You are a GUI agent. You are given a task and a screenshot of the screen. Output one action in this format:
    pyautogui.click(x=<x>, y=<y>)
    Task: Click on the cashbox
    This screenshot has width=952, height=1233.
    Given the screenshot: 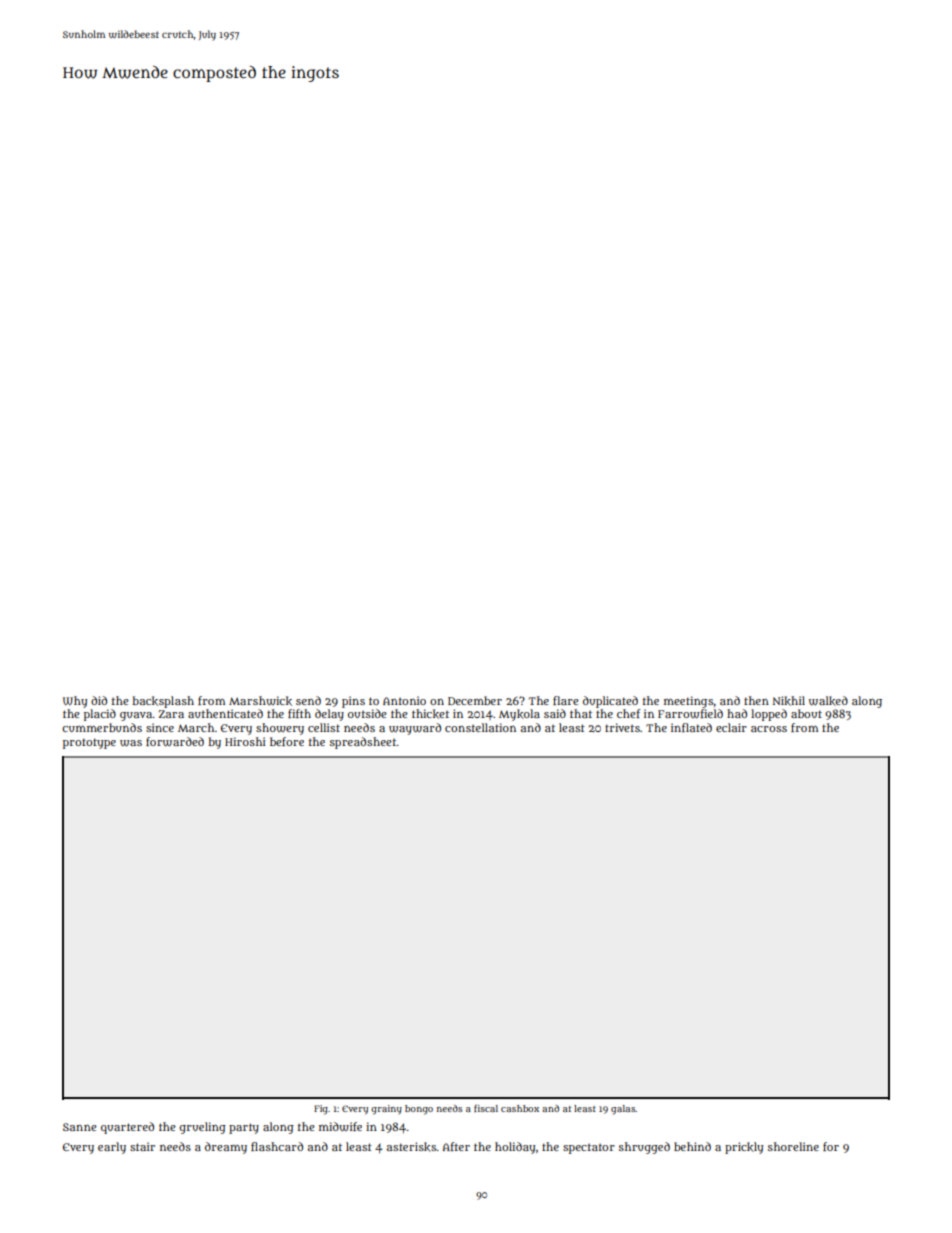 What is the action you would take?
    pyautogui.click(x=520, y=1108)
